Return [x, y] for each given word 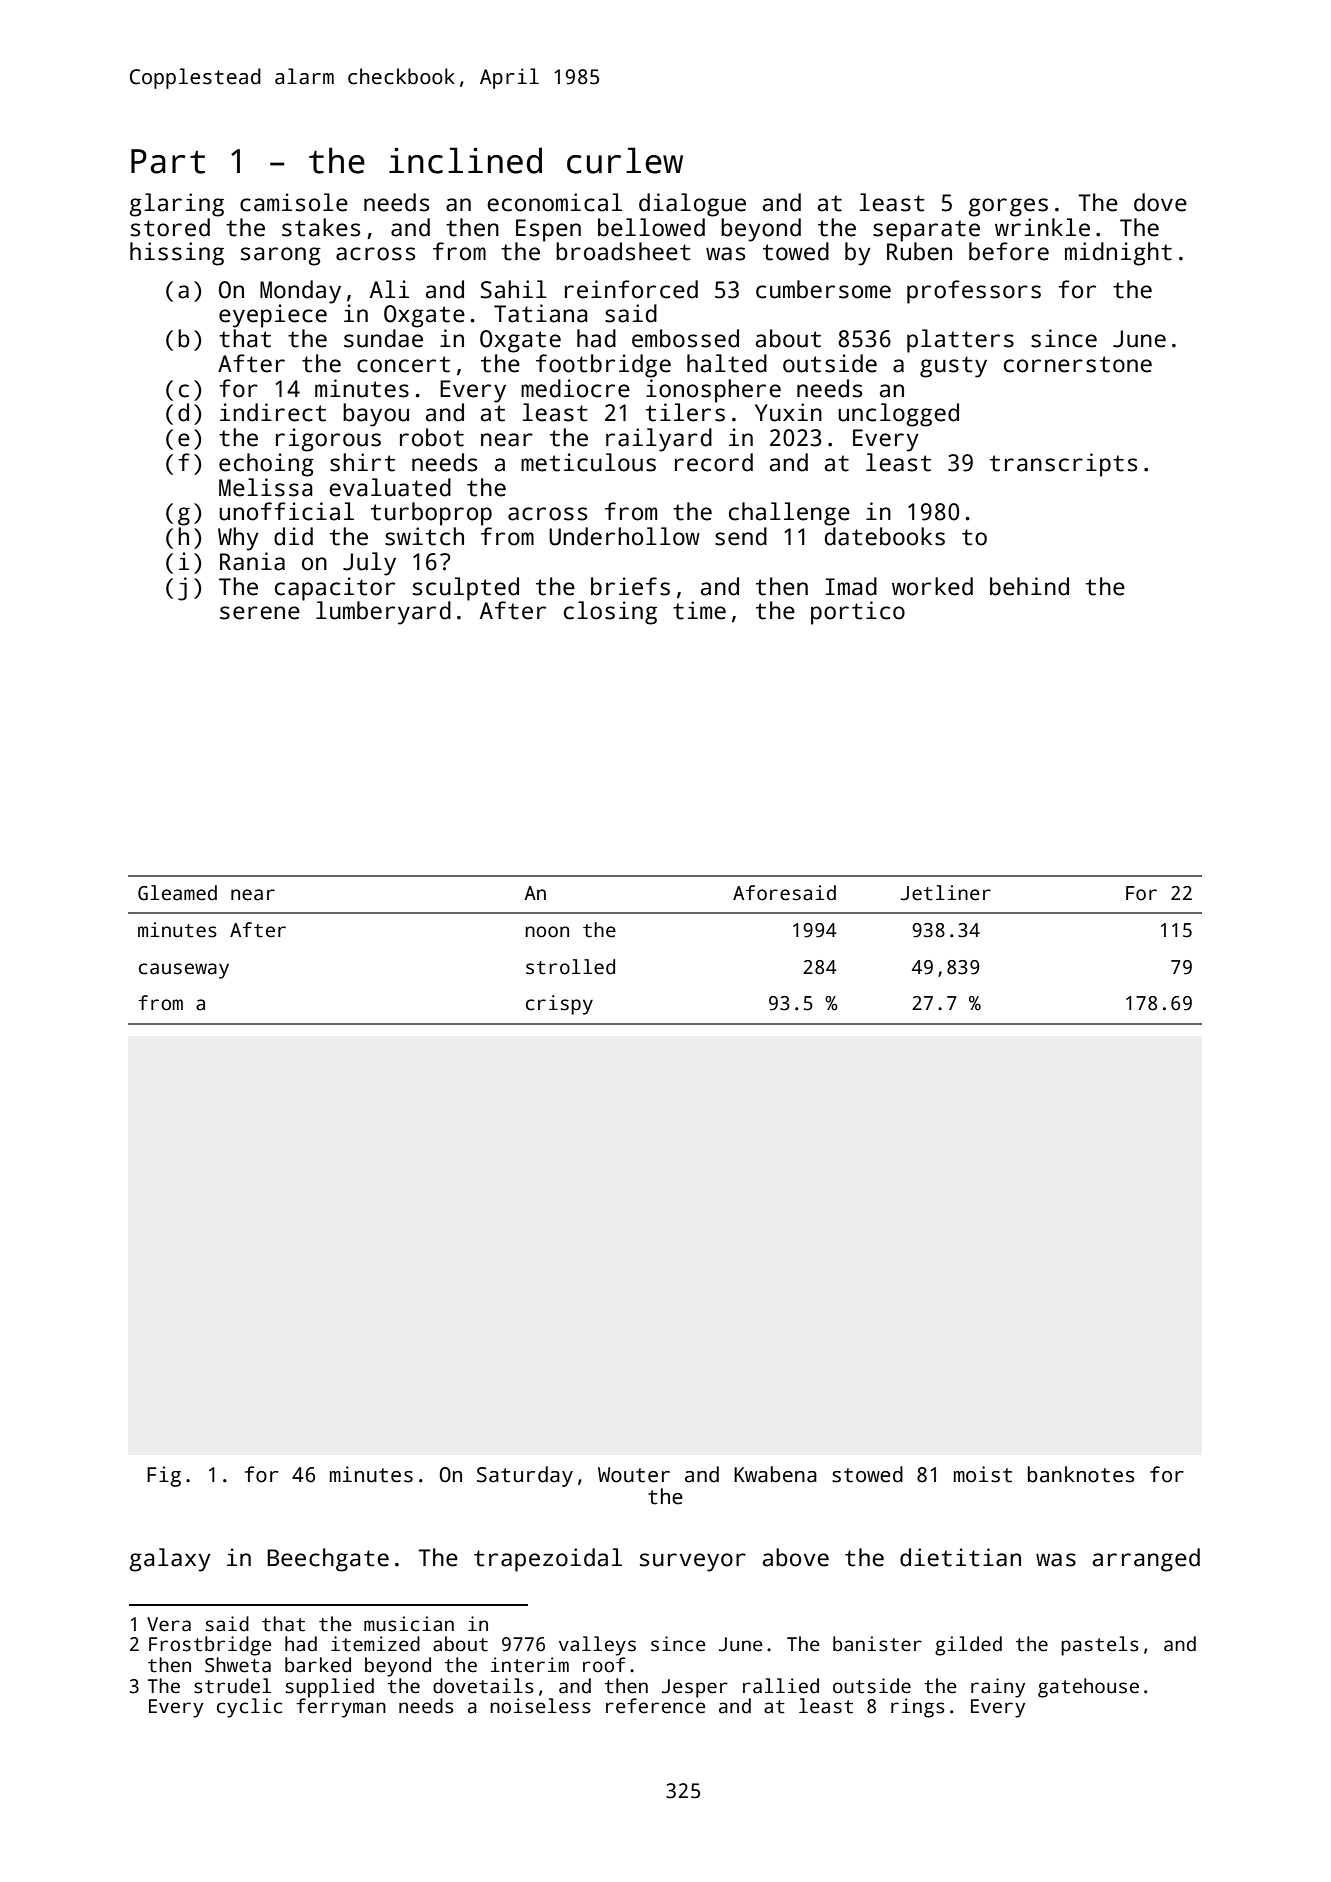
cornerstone [1078, 364]
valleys [597, 1646]
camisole [294, 202]
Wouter [634, 1475]
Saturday [525, 1476]
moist [983, 1474]
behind [1029, 586]
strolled [570, 967]
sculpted [466, 589]
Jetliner [946, 893]
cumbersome [823, 289]
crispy [559, 1005]
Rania [252, 561]
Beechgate [328, 1560]
